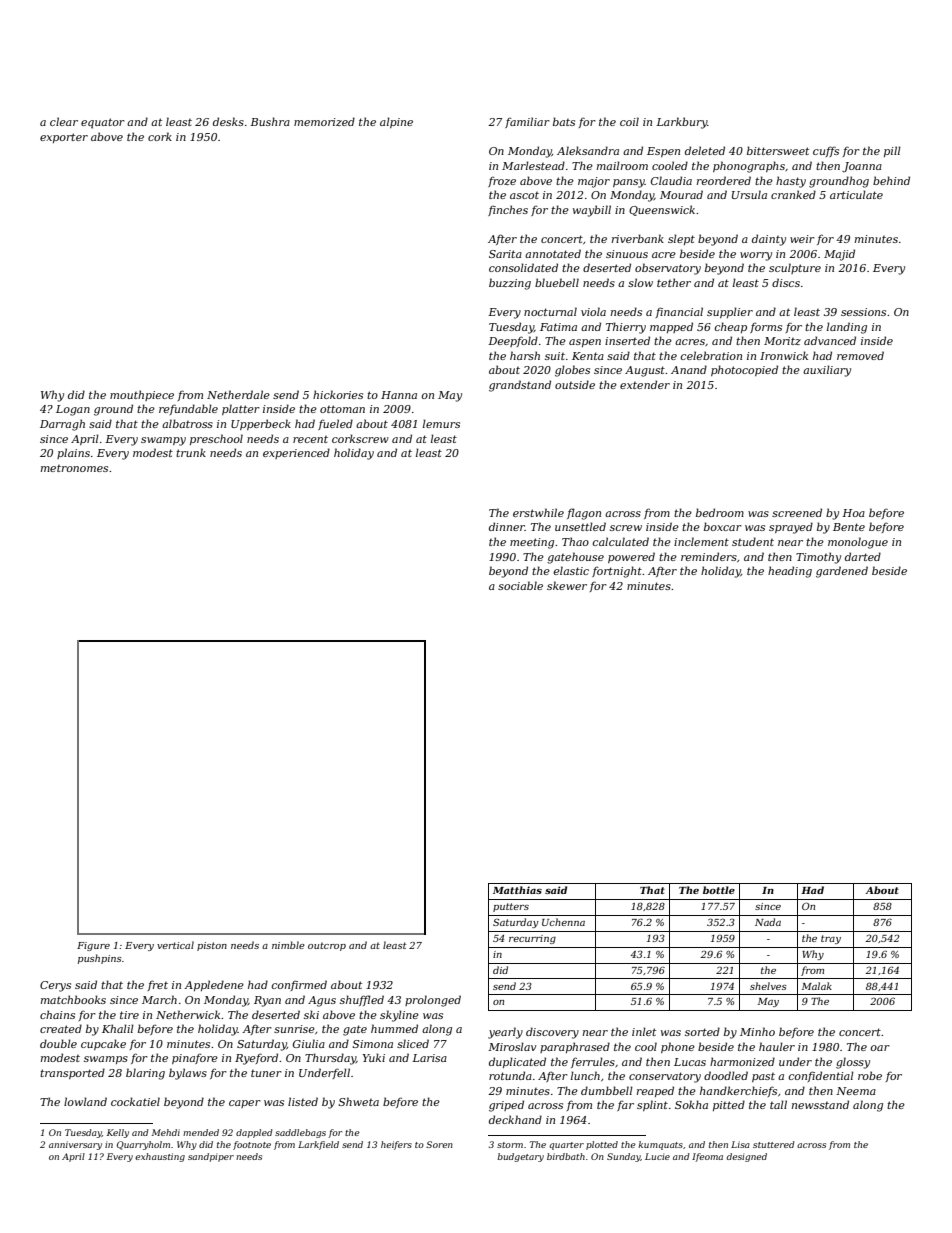 This page has height=1233, width=952. I want to click on metronomes, so click(74, 468).
